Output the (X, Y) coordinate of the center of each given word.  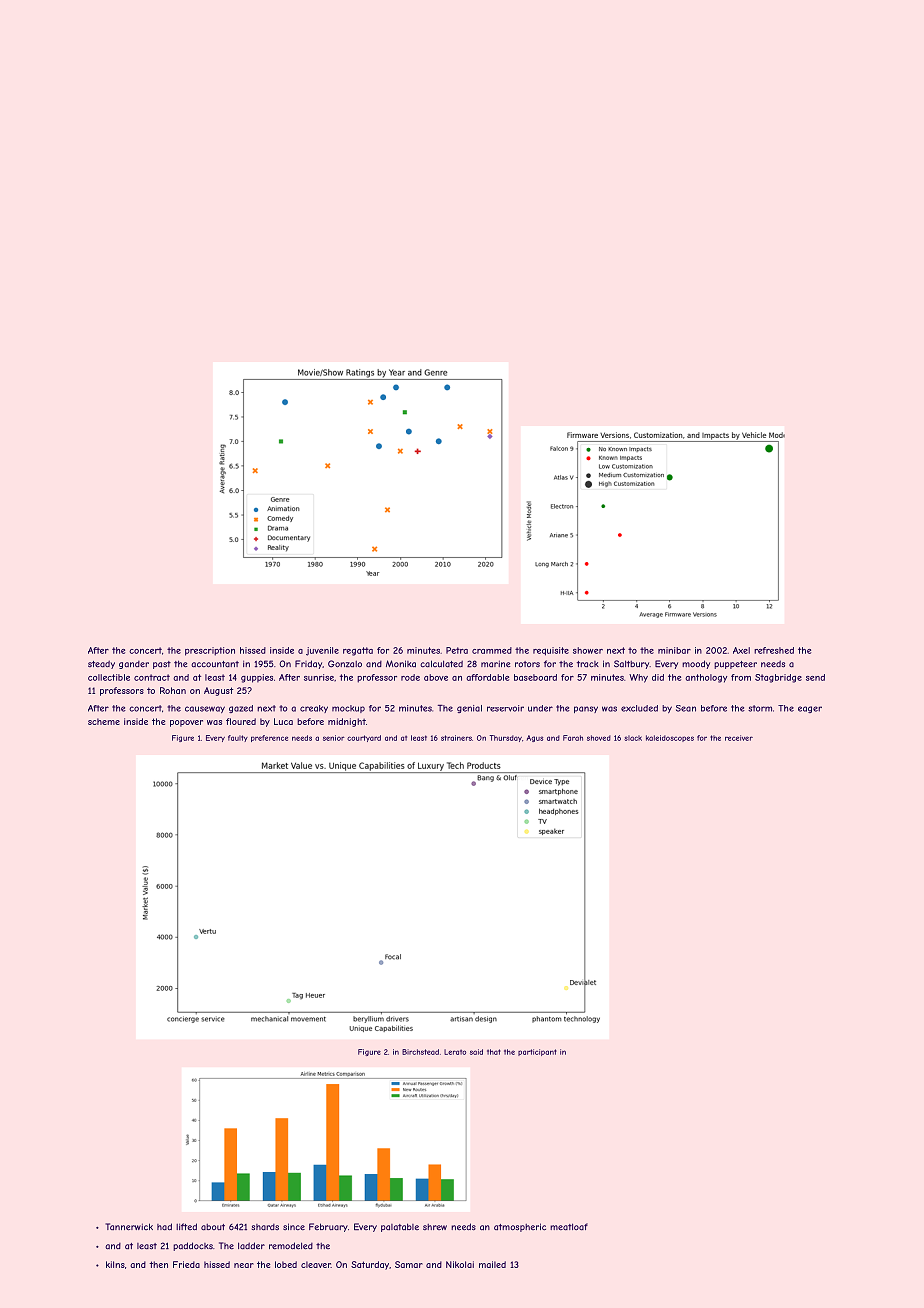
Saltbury (631, 664)
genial (469, 709)
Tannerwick (129, 1227)
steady (101, 664)
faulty (238, 738)
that (494, 1052)
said (476, 1052)
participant (537, 1052)
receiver (739, 738)
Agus (534, 738)
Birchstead (420, 1052)
